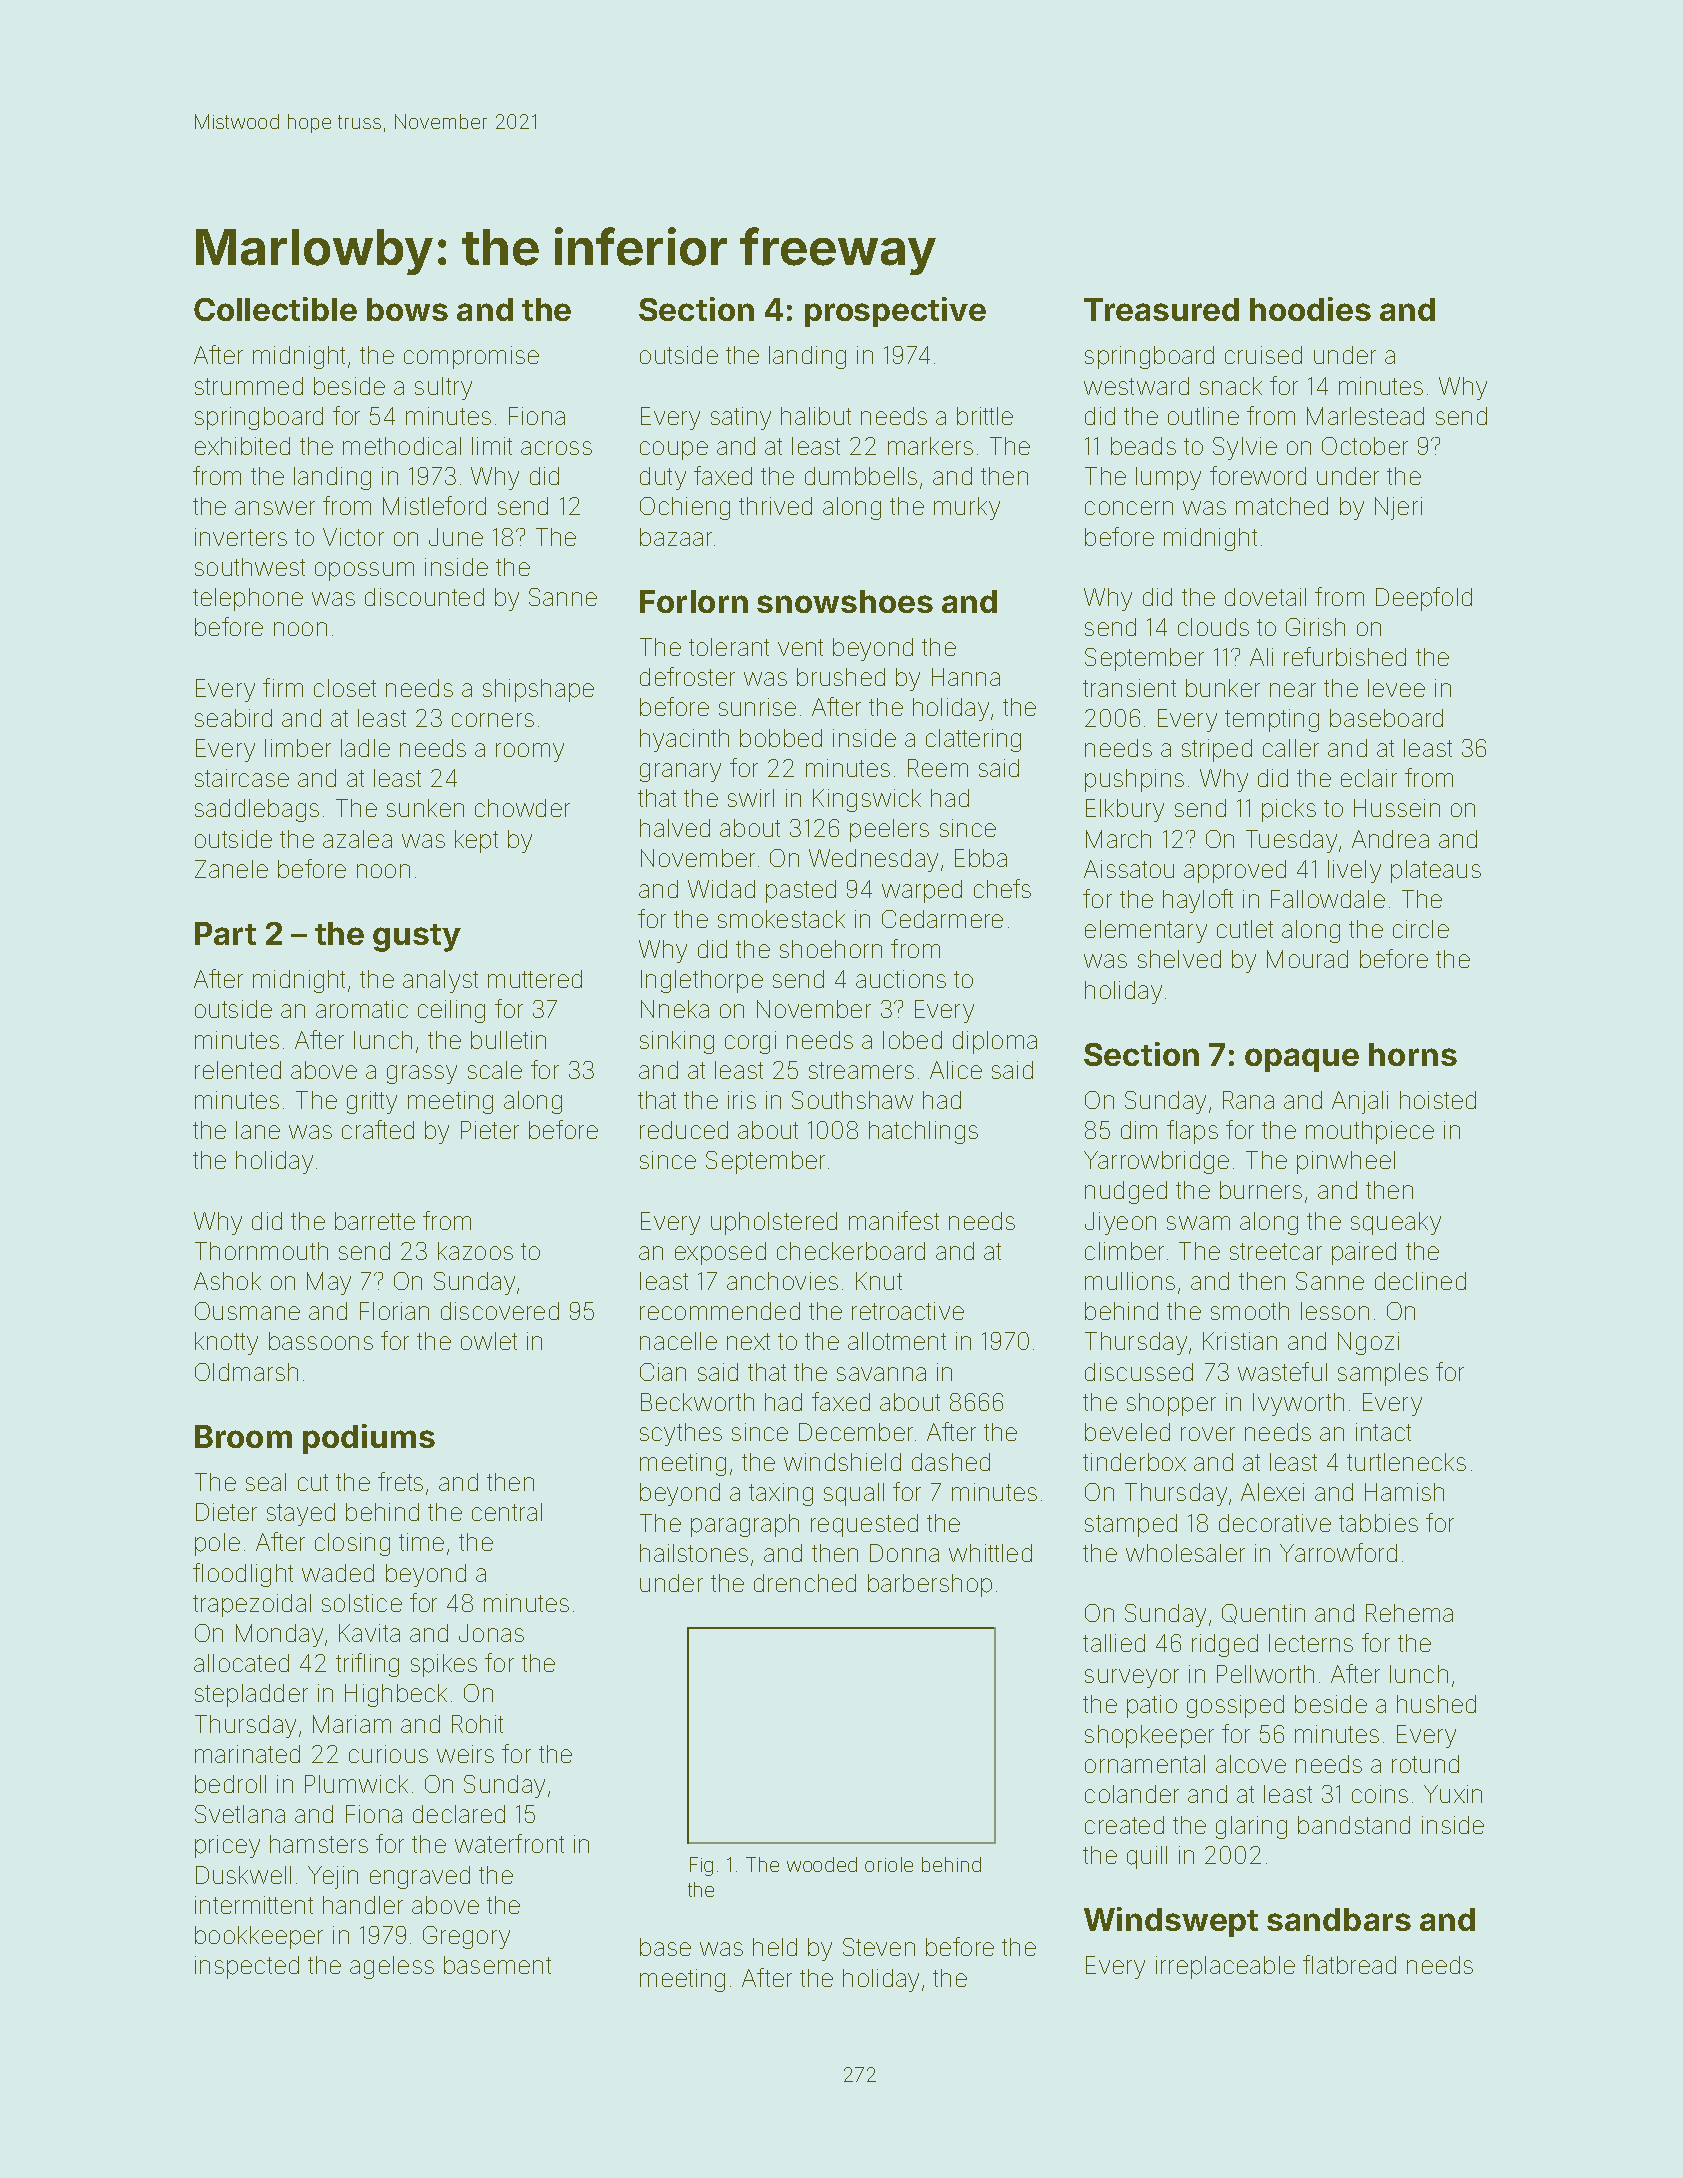 The image size is (1683, 2178). I want to click on wooded, so click(822, 1864).
